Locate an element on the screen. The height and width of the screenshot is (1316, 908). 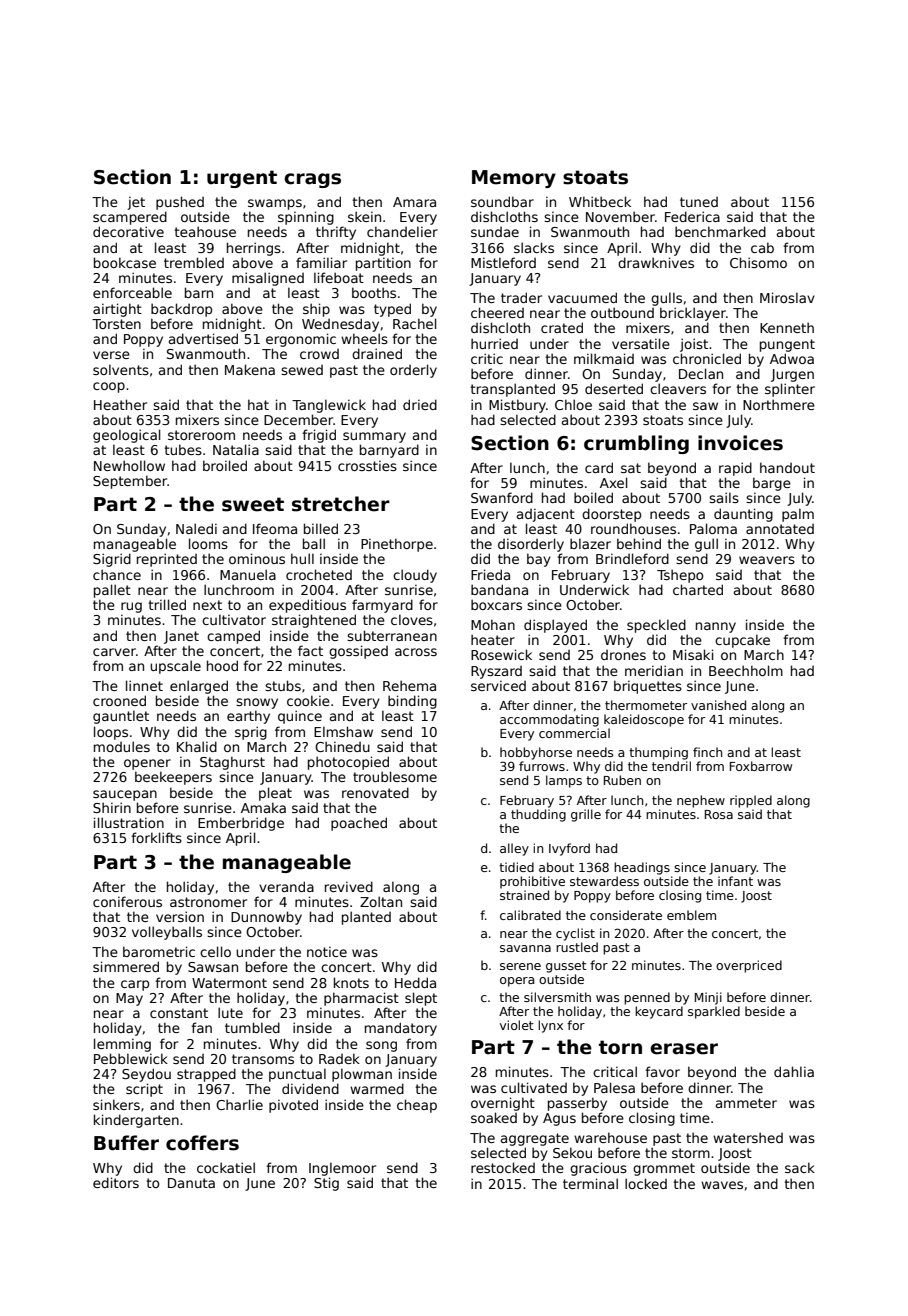
Zoltan is located at coordinates (381, 901).
